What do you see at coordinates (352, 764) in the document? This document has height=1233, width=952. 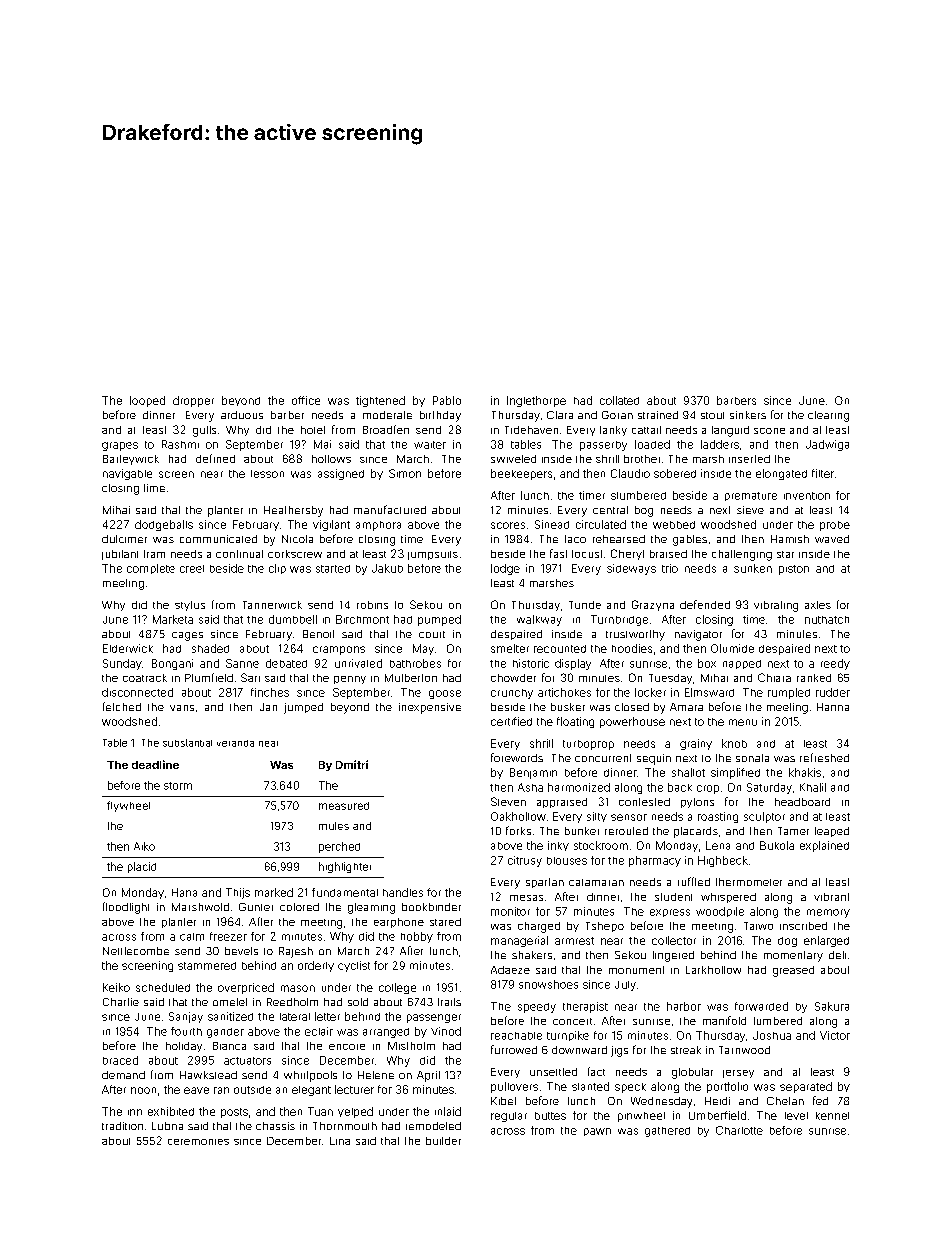 I see `Dmitri` at bounding box center [352, 764].
